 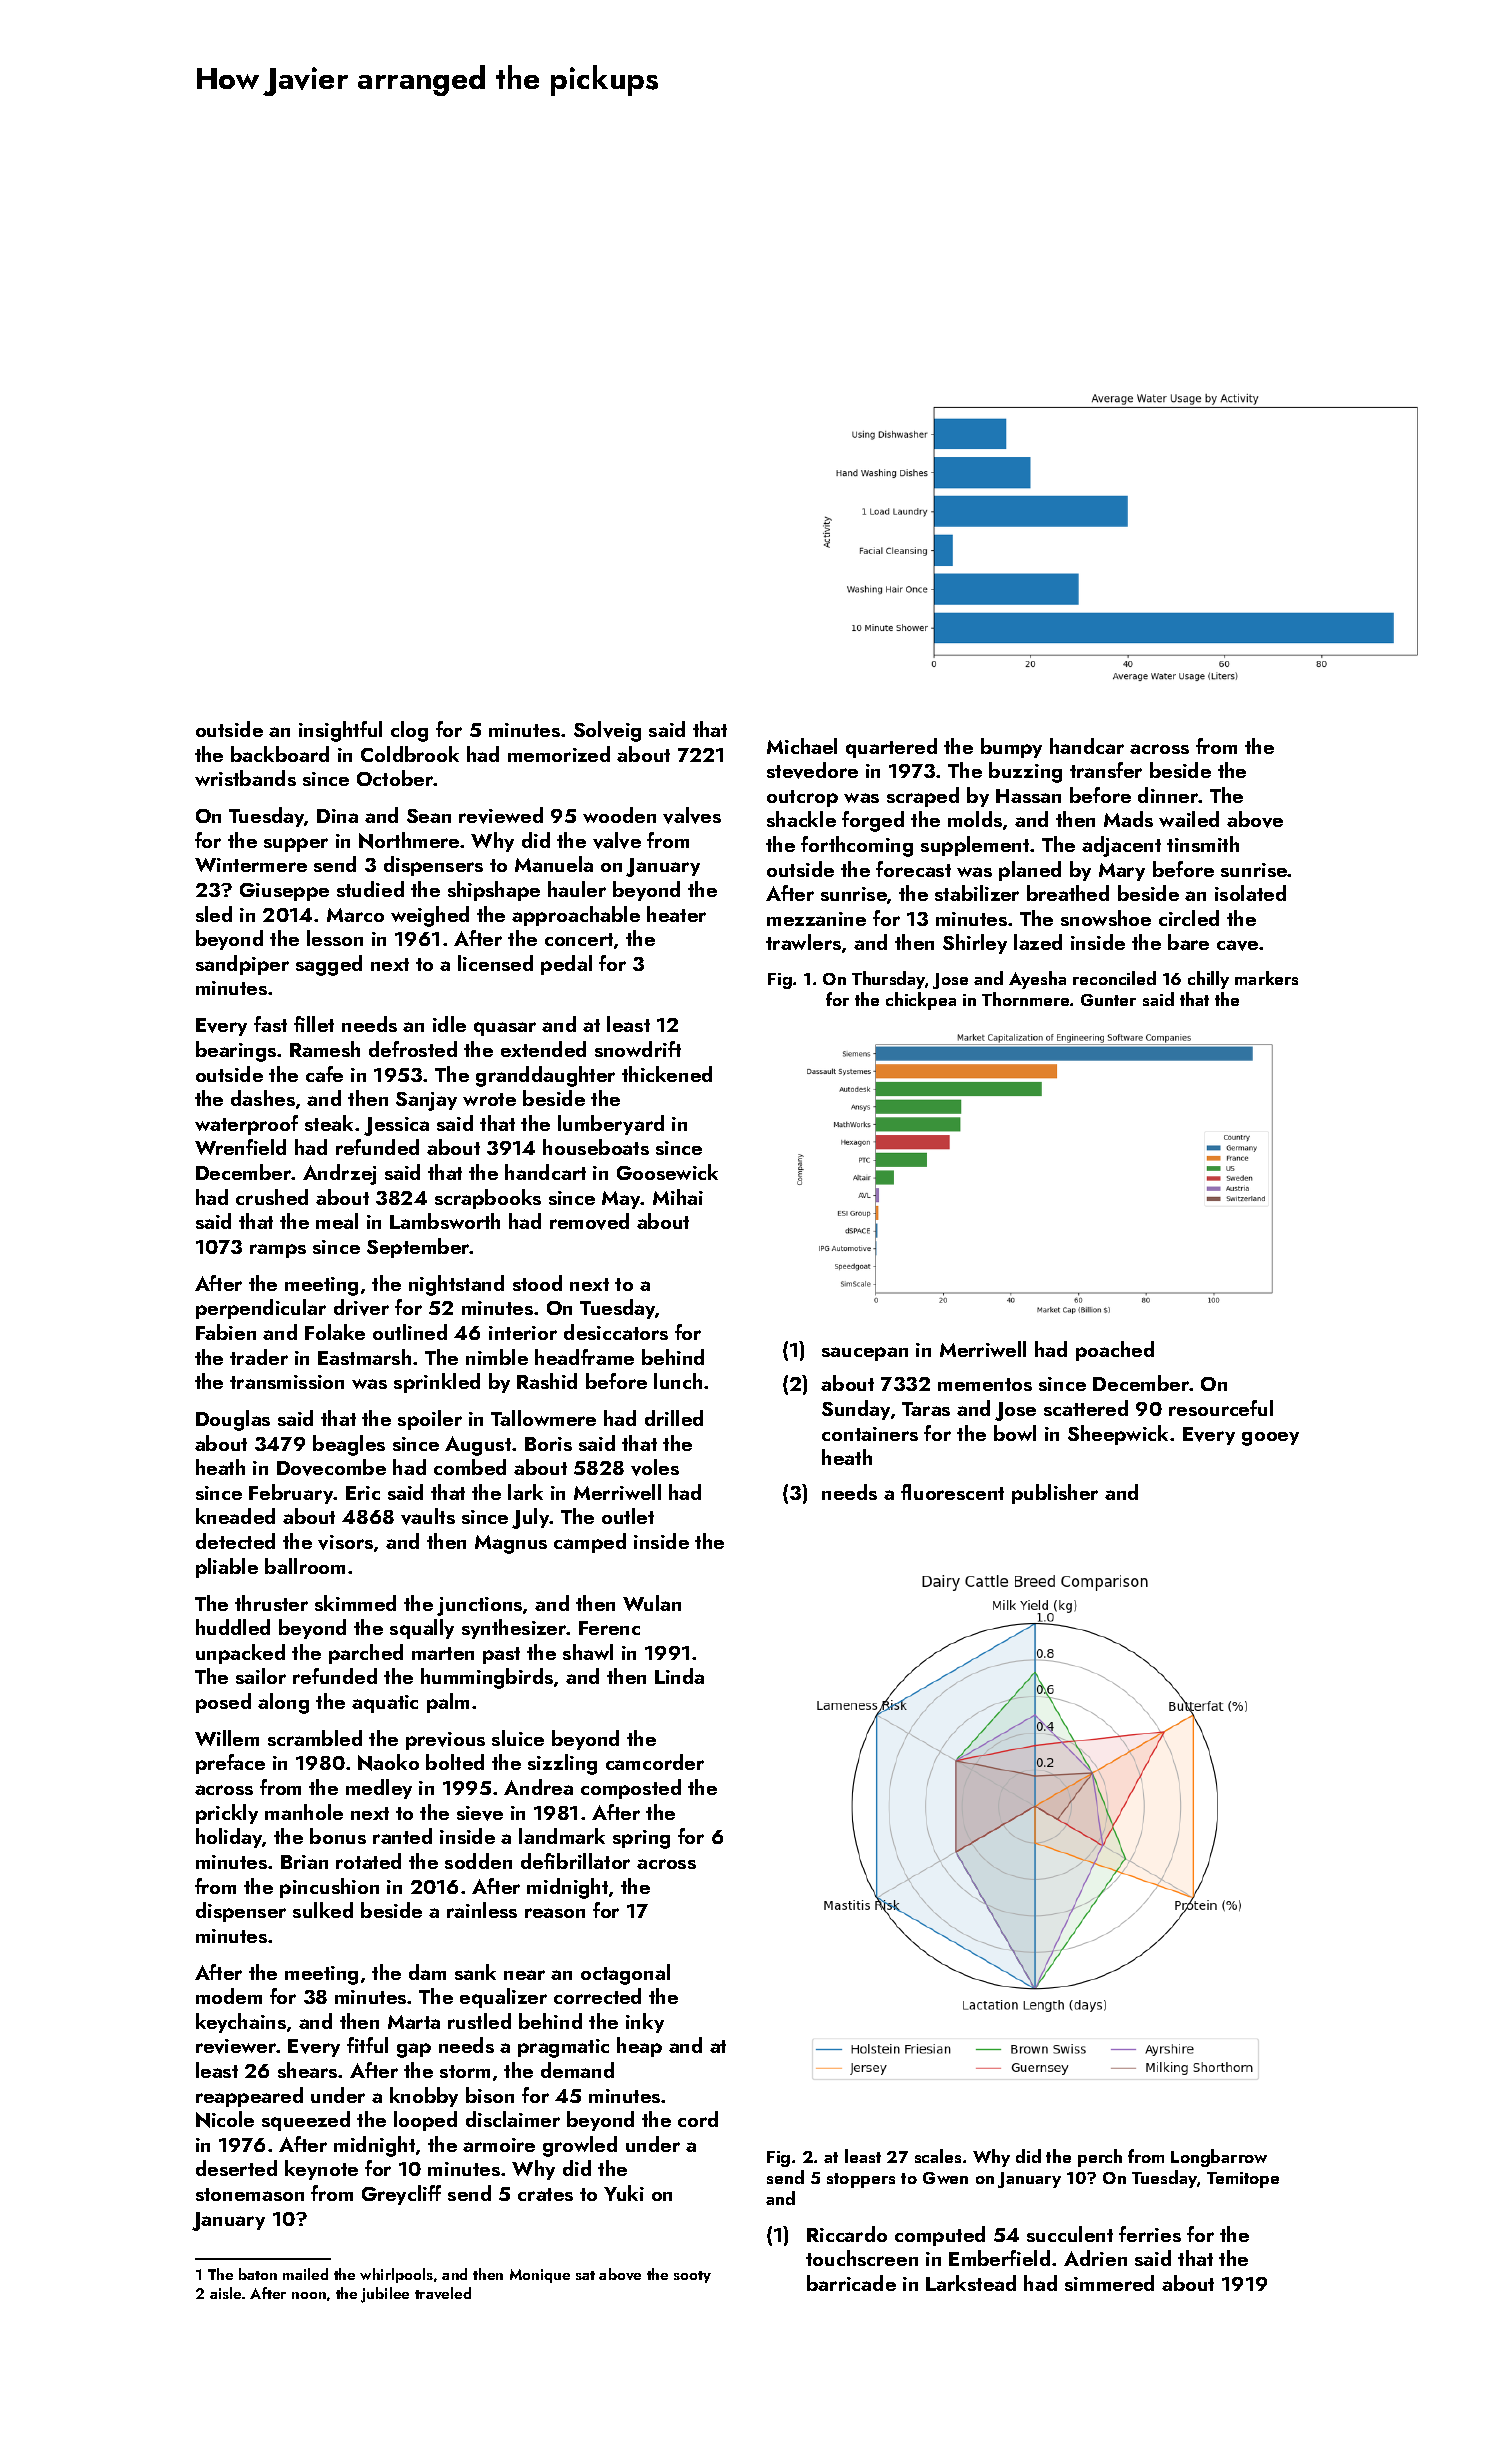 I want to click on Linda, so click(x=679, y=1676).
